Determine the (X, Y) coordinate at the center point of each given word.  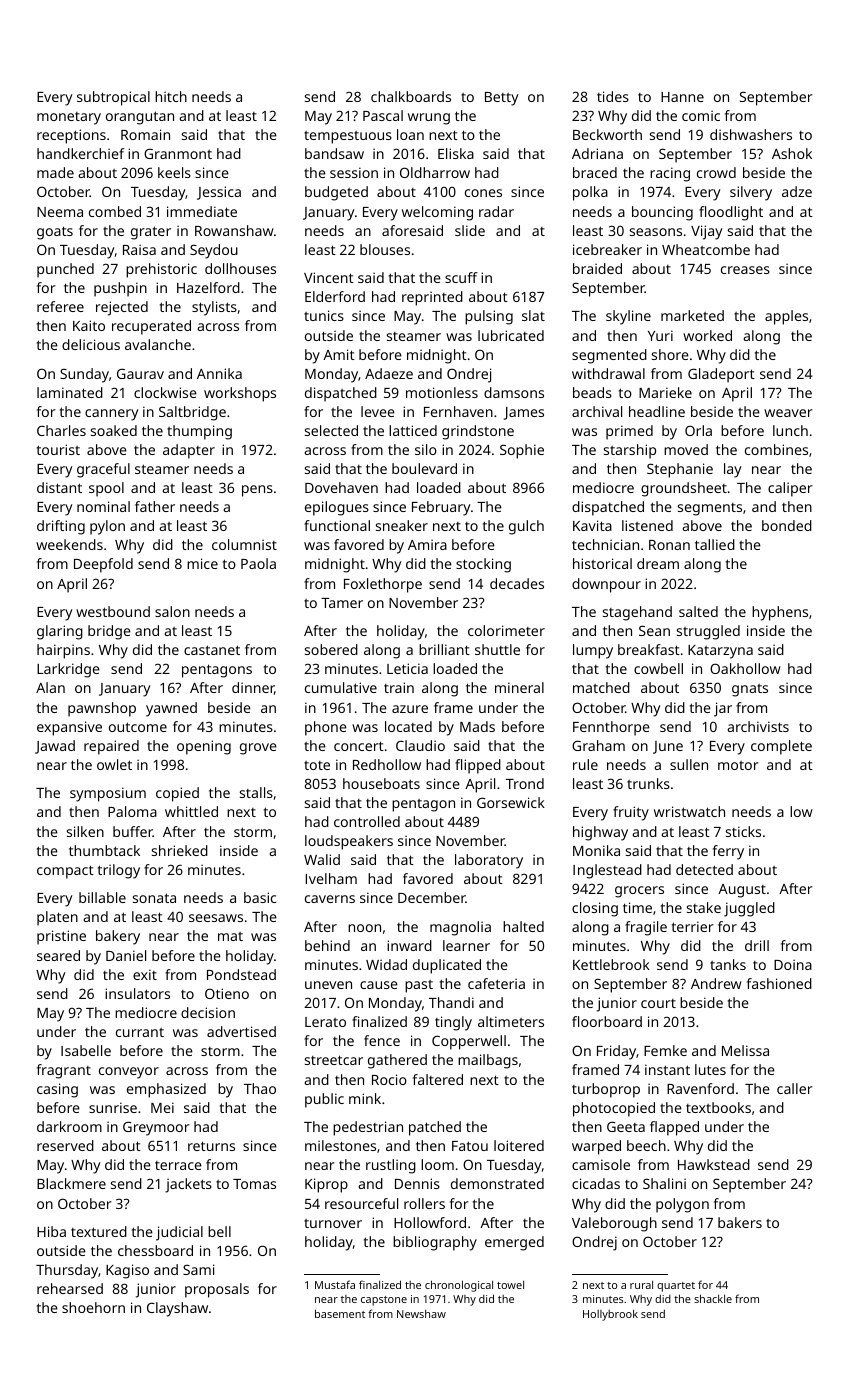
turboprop (606, 1090)
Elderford (335, 296)
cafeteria (496, 983)
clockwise (165, 392)
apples (786, 317)
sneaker (402, 525)
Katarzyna (720, 652)
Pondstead (241, 974)
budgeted (336, 193)
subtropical (113, 98)
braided (597, 268)
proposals (217, 1290)
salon (172, 611)
